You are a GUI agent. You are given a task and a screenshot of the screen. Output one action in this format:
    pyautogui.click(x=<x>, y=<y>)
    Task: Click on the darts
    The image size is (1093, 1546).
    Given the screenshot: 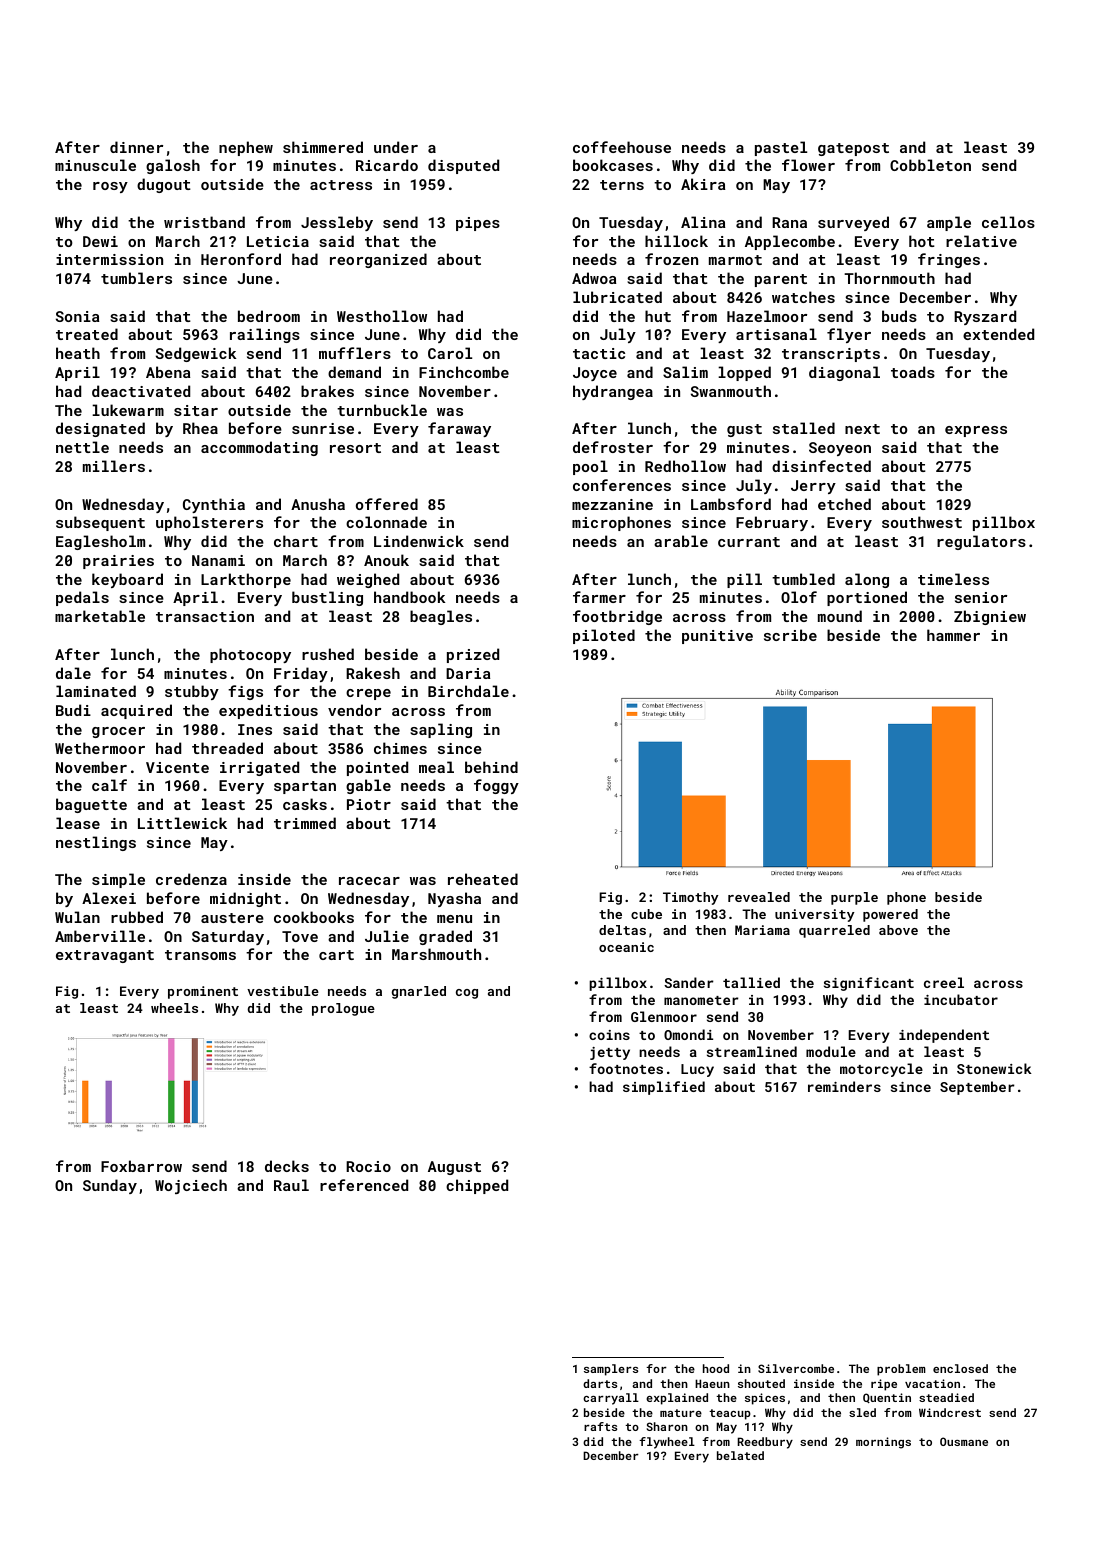 What is the action you would take?
    pyautogui.click(x=600, y=1383)
